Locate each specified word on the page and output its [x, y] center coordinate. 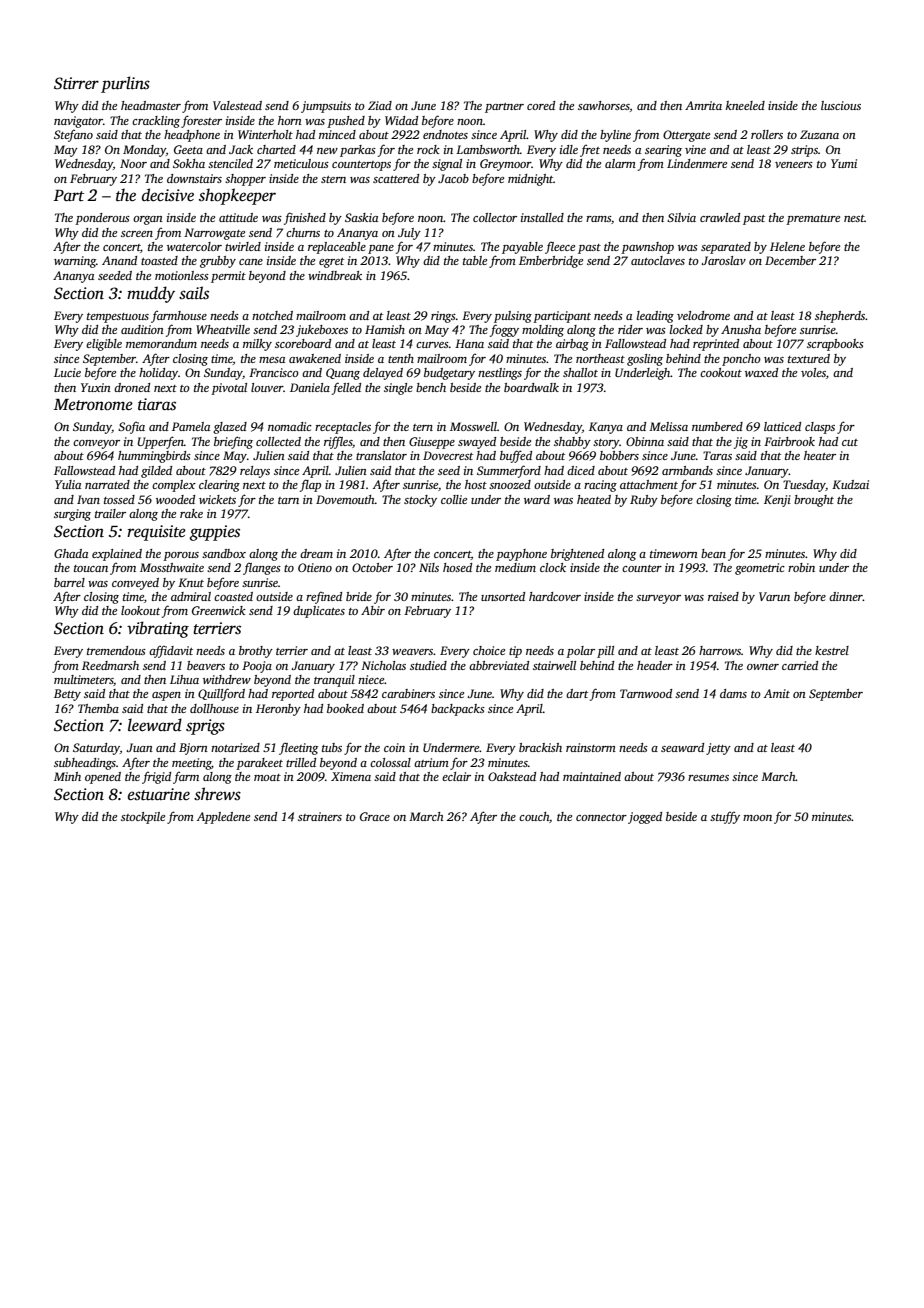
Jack [241, 149]
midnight [530, 180]
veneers [794, 165]
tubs [332, 747]
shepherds [840, 317]
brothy [256, 652]
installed [542, 217]
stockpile [143, 818]
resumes [708, 778]
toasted [159, 260]
